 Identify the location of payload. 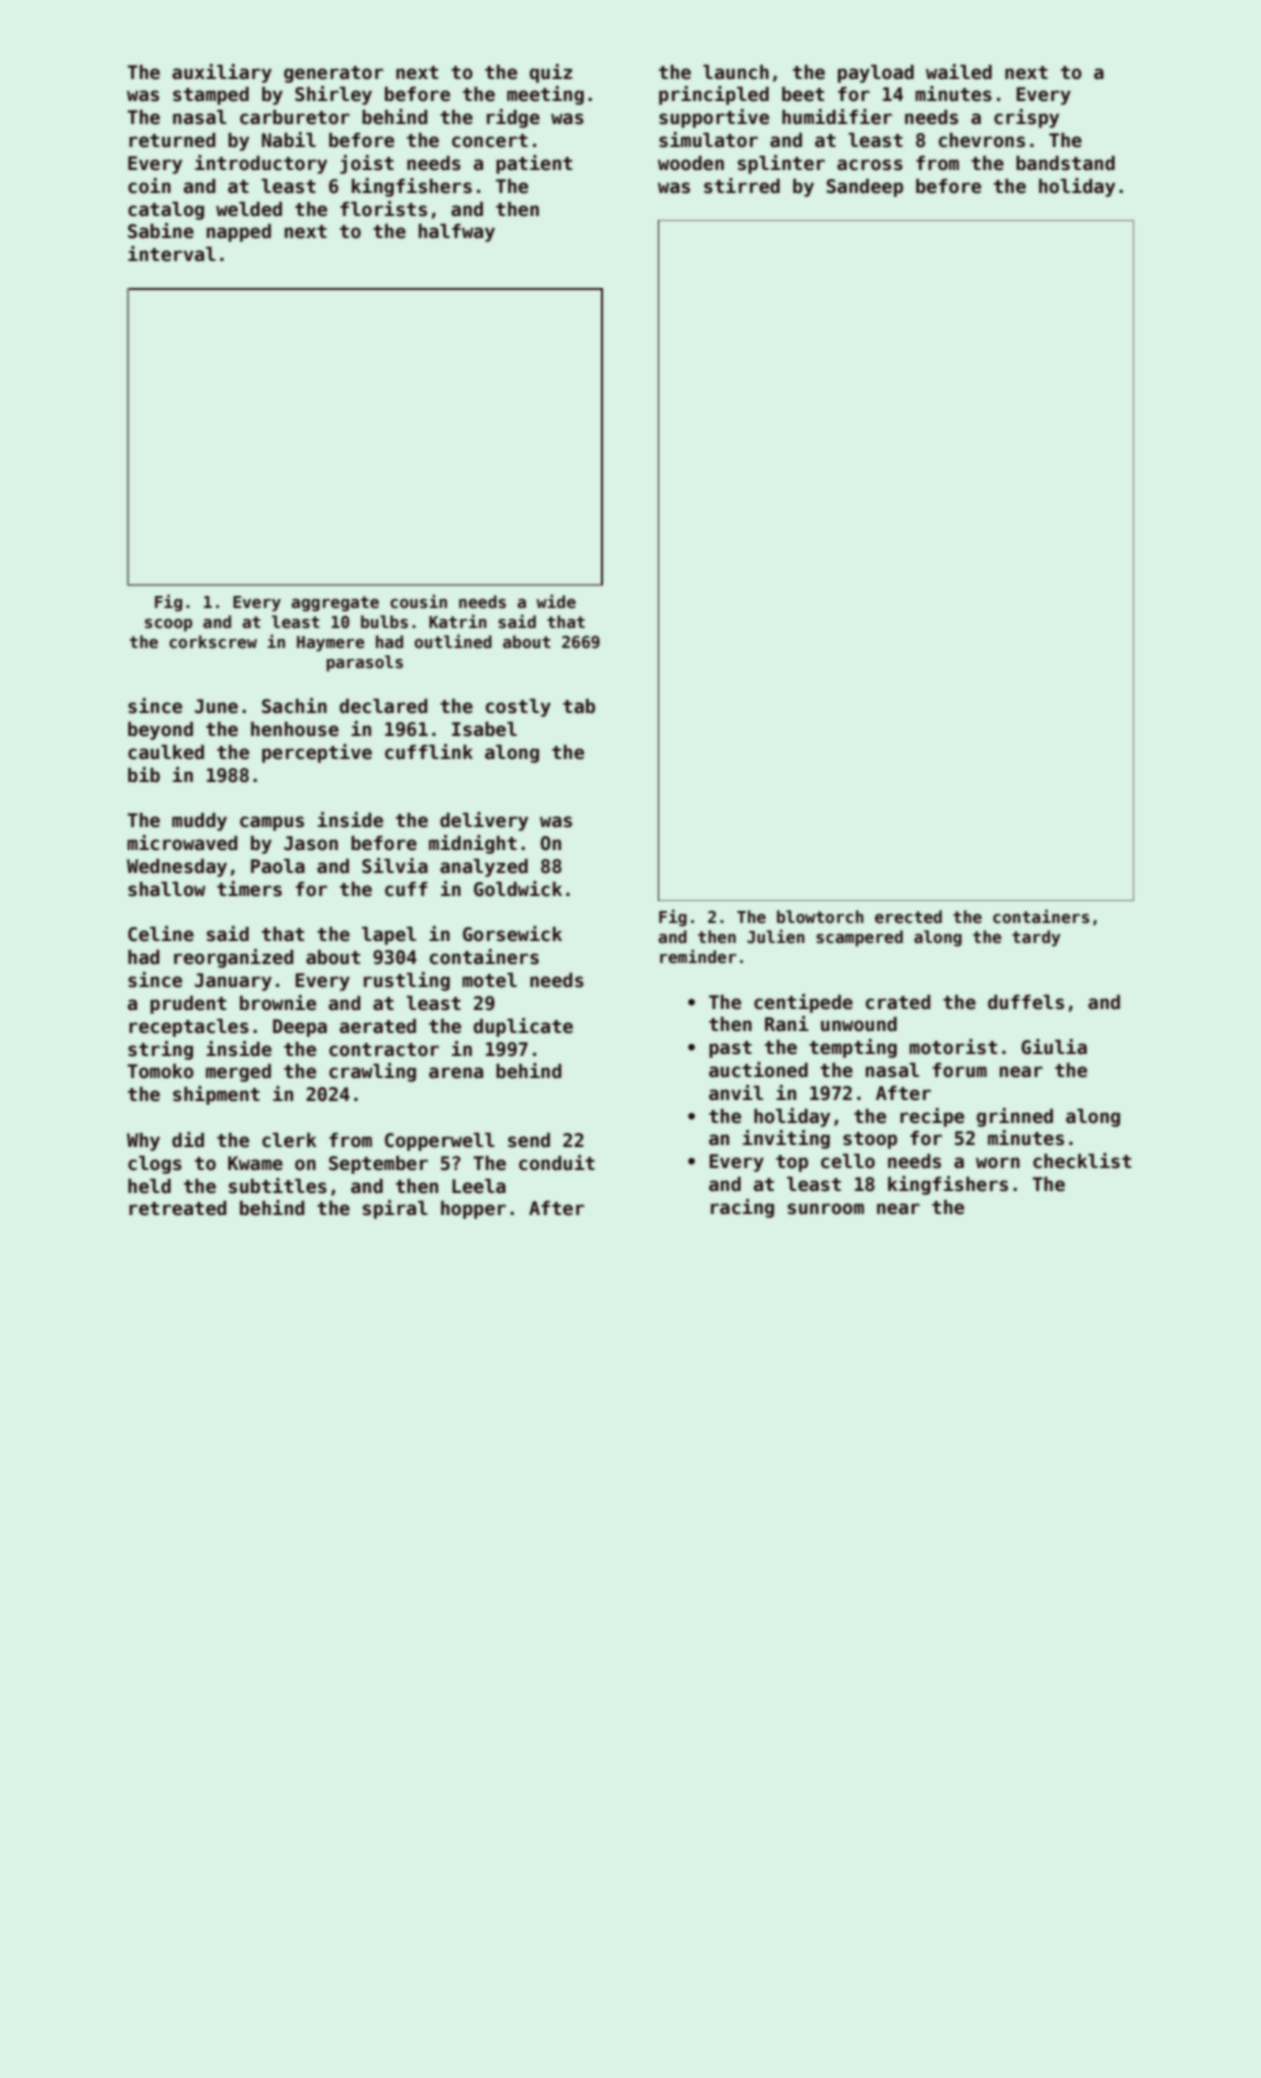
(876, 74).
